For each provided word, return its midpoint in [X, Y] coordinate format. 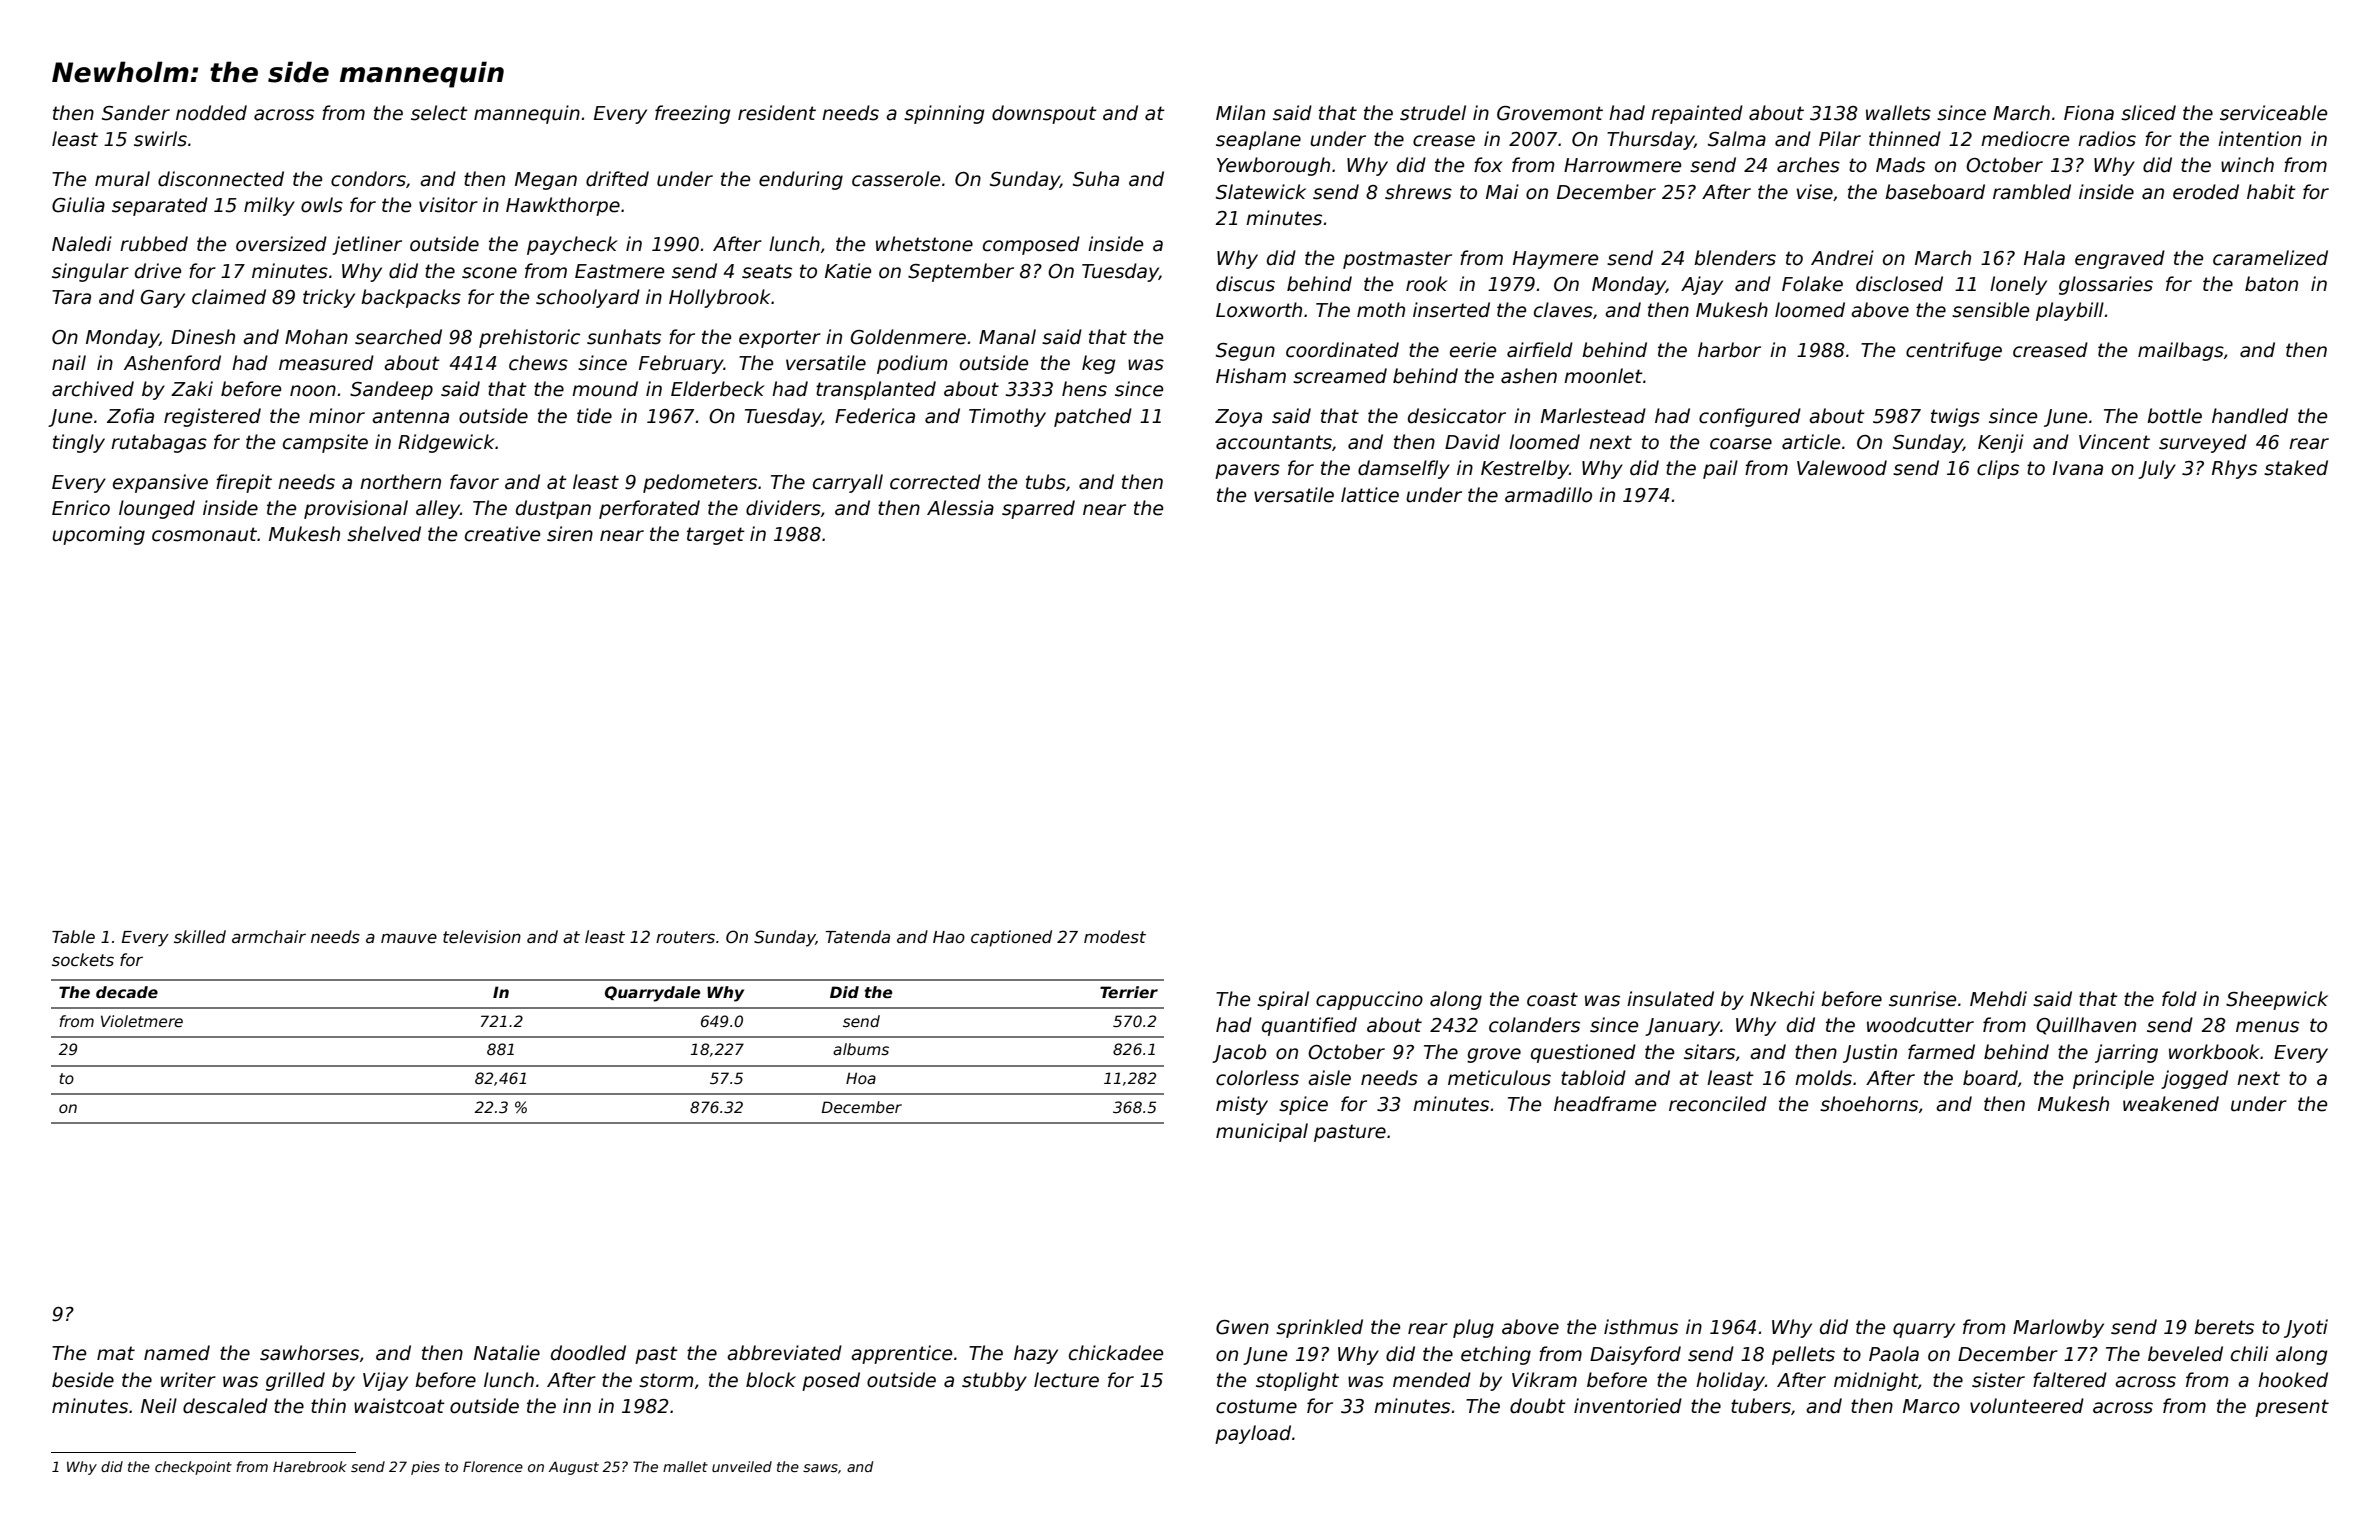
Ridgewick [446, 443]
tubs [1046, 482]
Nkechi [1782, 999]
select [439, 113]
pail [1720, 469]
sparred [1038, 509]
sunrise [1922, 999]
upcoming [98, 535]
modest [1115, 937]
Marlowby [2058, 1328]
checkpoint [193, 1468]
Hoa [861, 1078]
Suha [1096, 179]
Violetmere [142, 1021]
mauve [409, 938]
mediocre [2025, 139]
